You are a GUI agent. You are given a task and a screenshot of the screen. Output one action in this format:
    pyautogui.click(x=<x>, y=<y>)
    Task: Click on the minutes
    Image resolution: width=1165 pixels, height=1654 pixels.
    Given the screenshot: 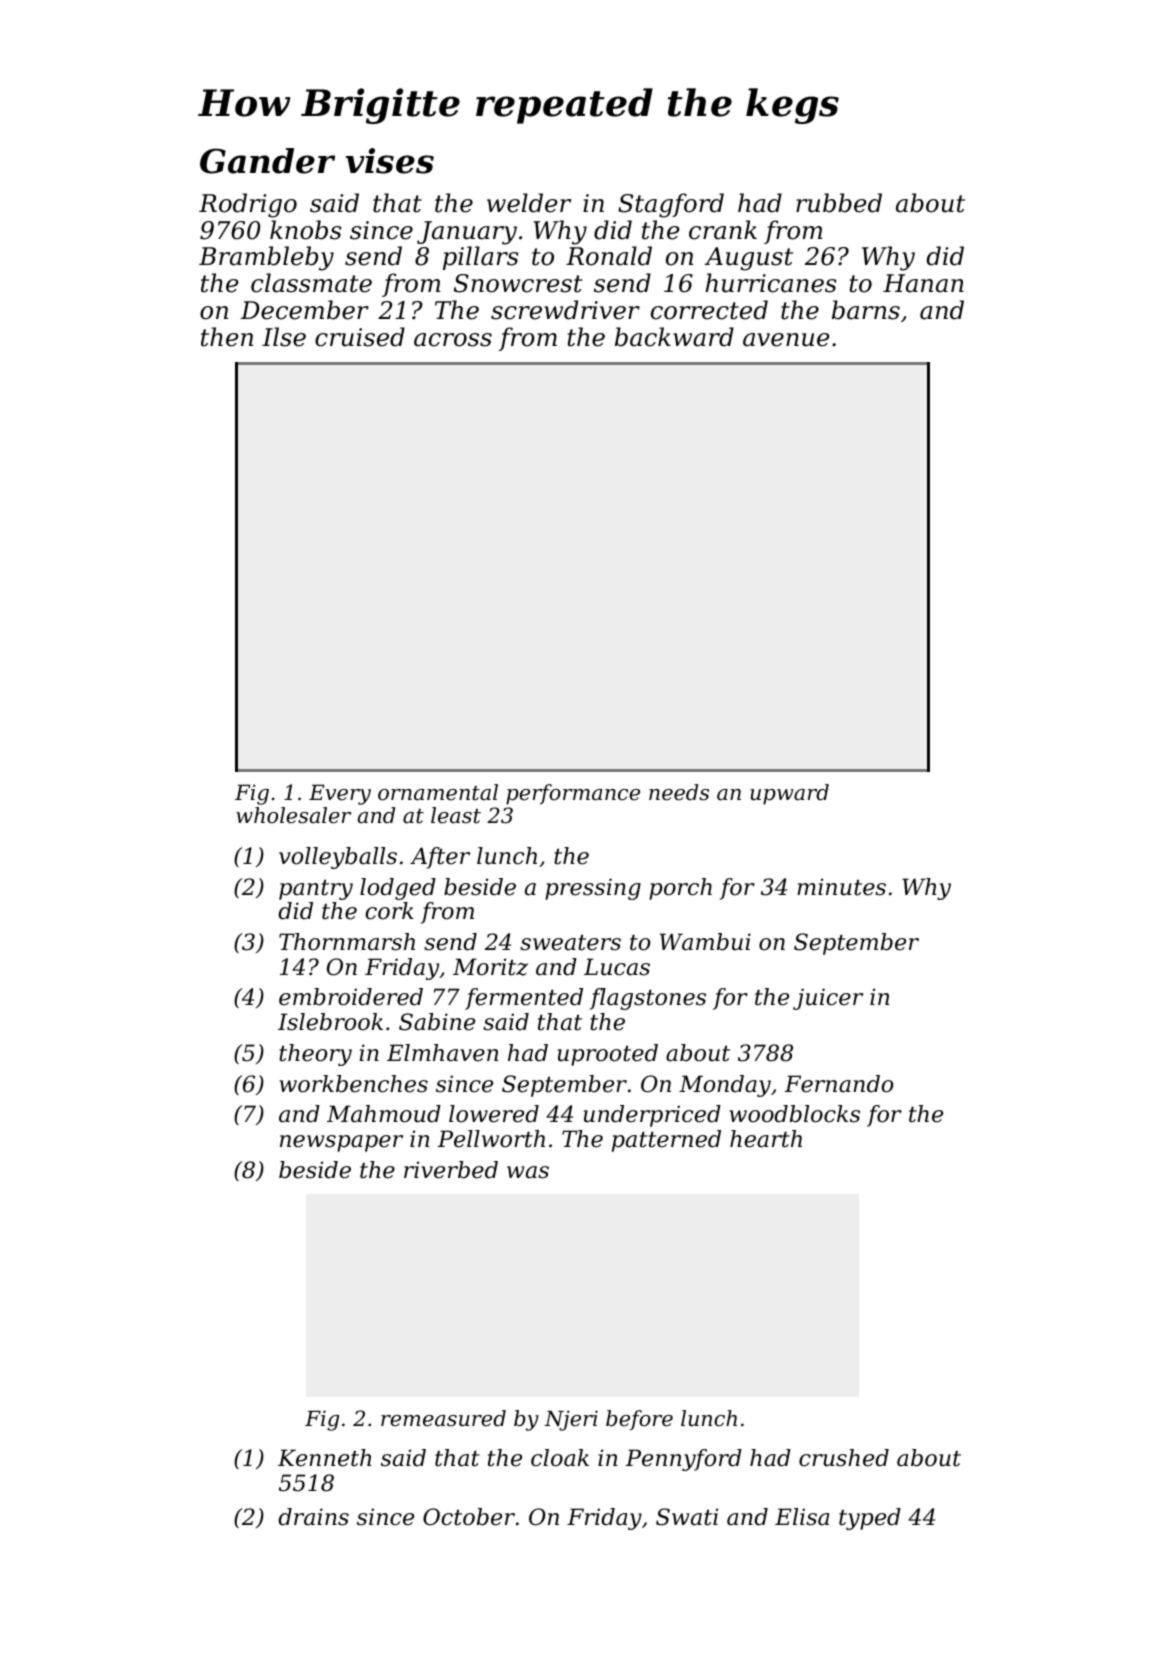 What is the action you would take?
    pyautogui.click(x=841, y=887)
